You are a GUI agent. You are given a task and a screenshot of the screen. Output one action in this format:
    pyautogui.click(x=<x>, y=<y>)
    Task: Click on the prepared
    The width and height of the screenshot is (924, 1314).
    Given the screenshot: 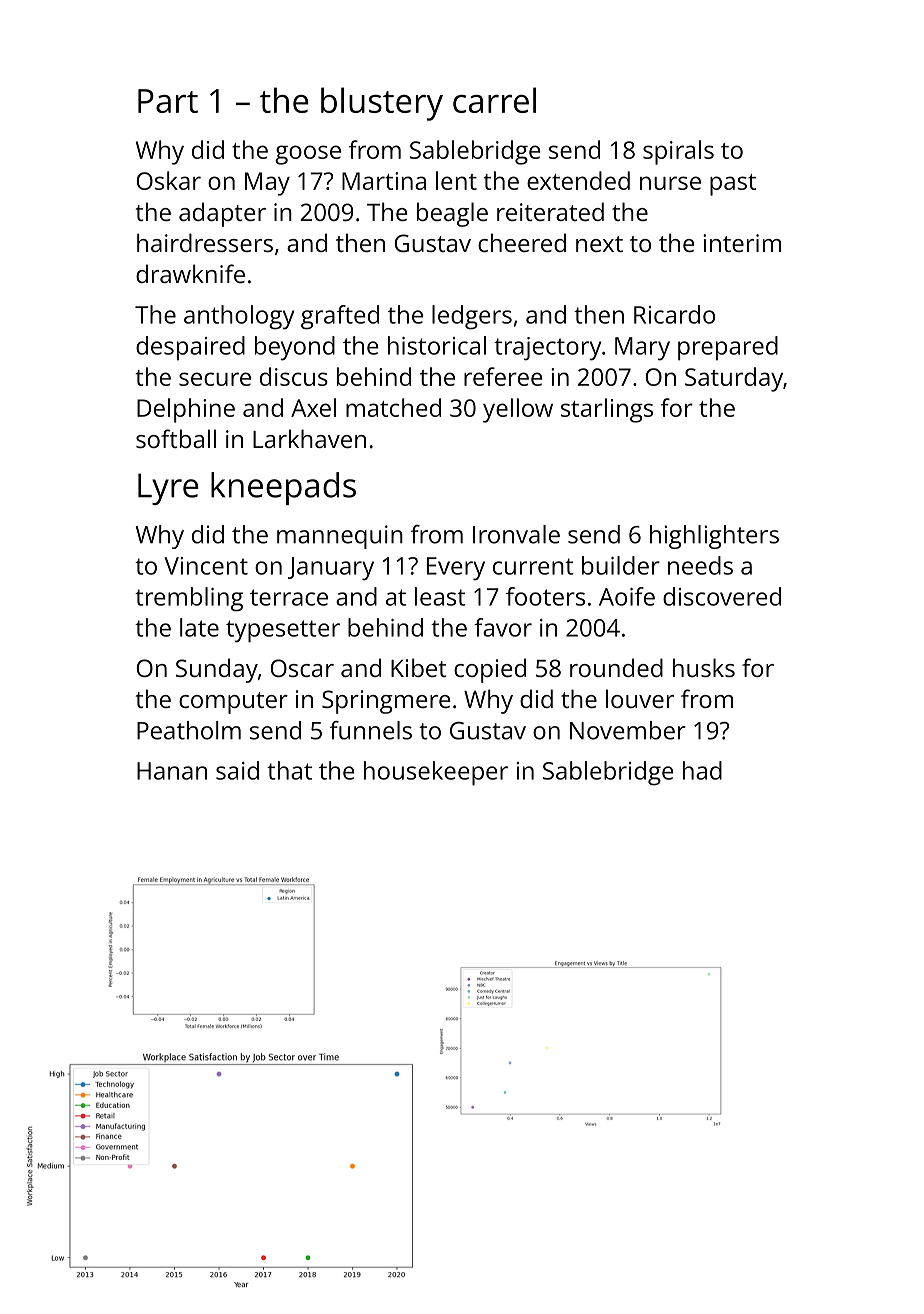 What is the action you would take?
    pyautogui.click(x=728, y=348)
